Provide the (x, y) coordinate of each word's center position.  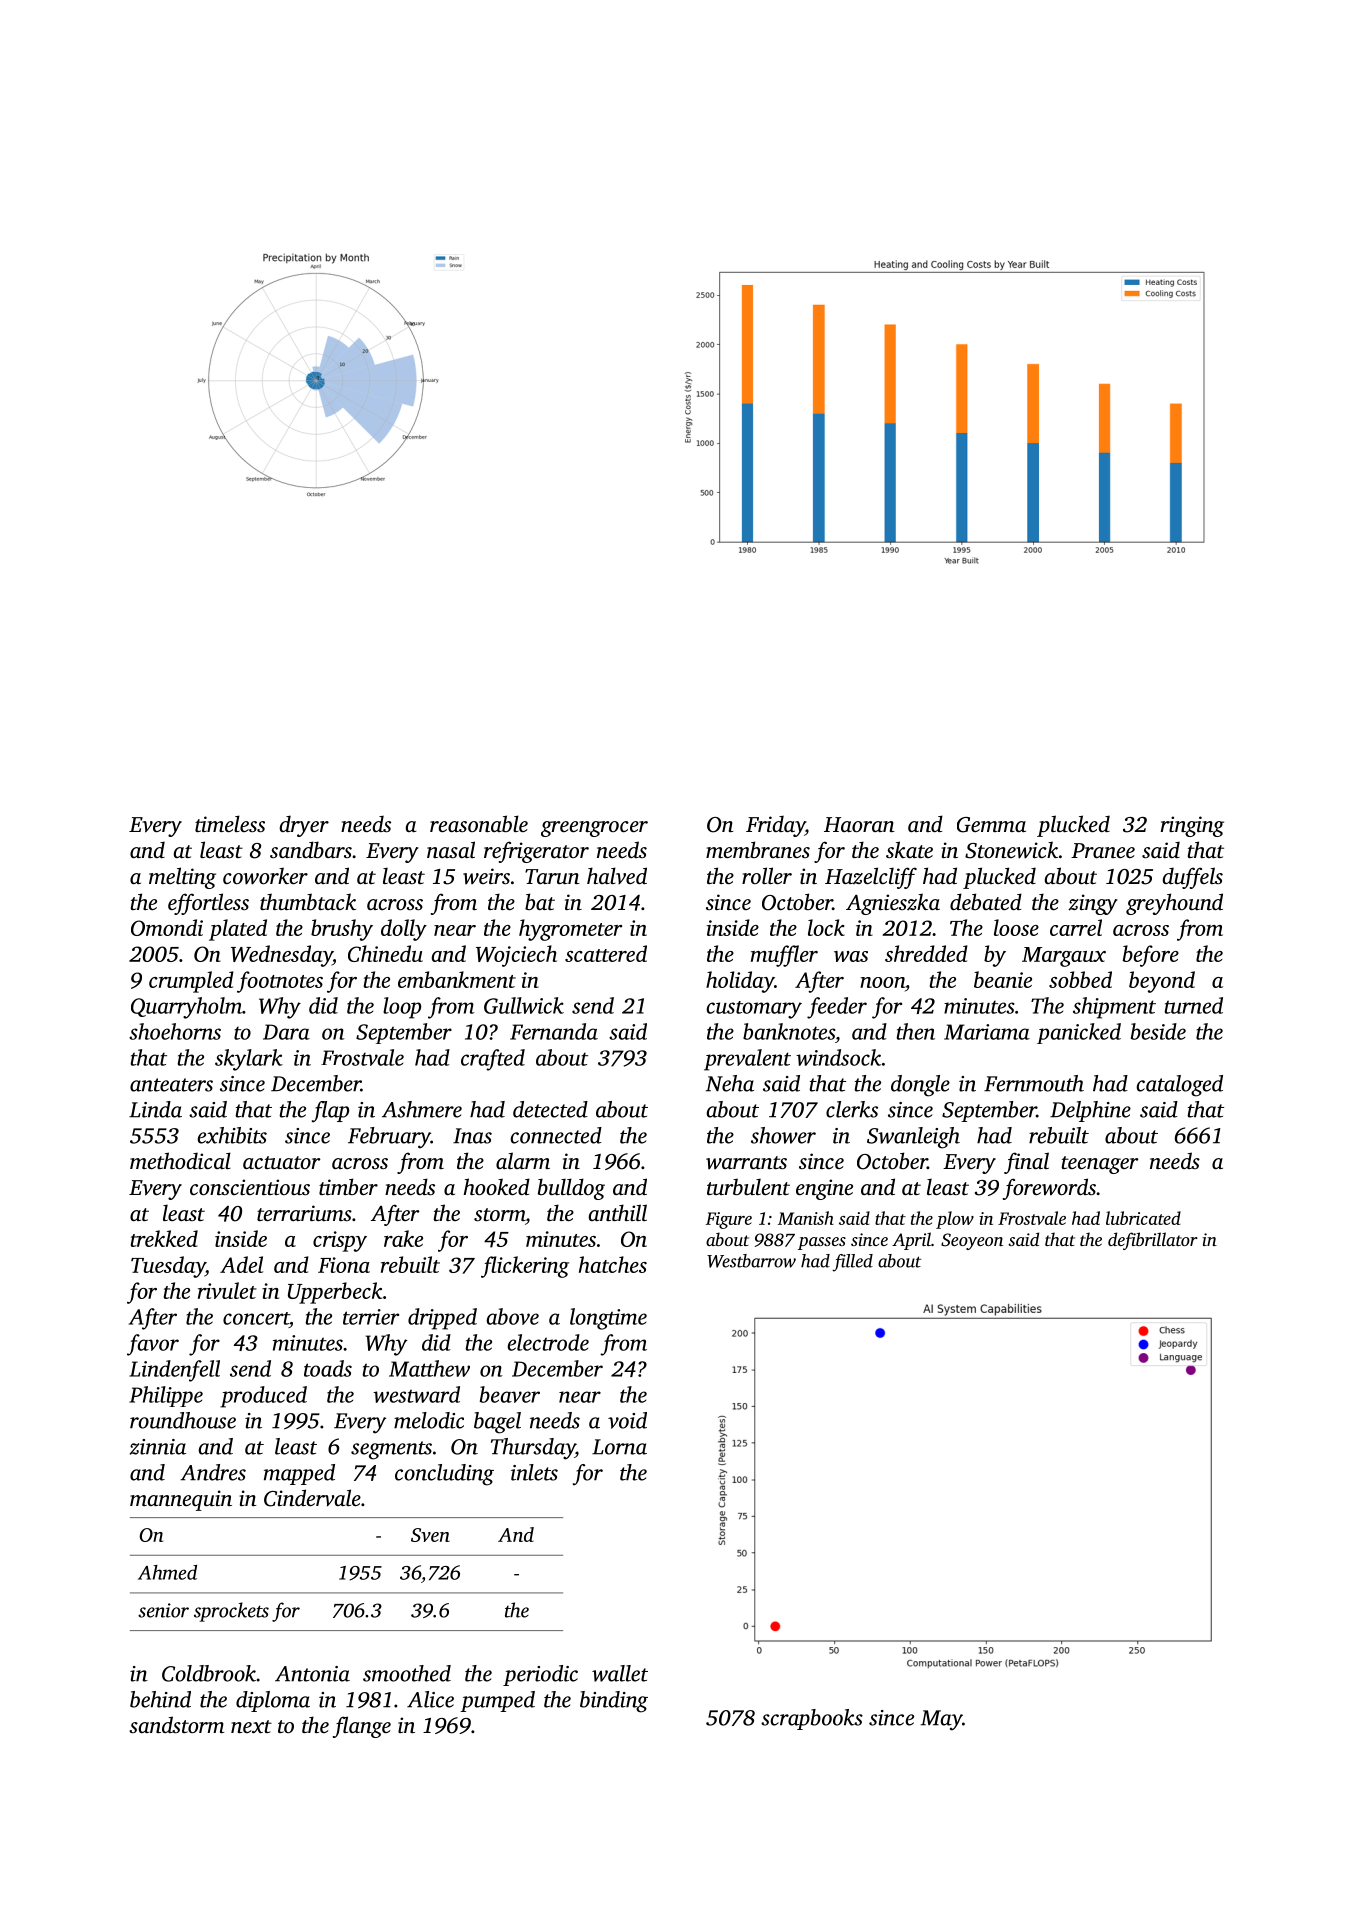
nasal (451, 849)
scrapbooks (812, 1719)
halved (617, 875)
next (251, 1726)
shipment (1114, 1008)
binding (614, 1702)
